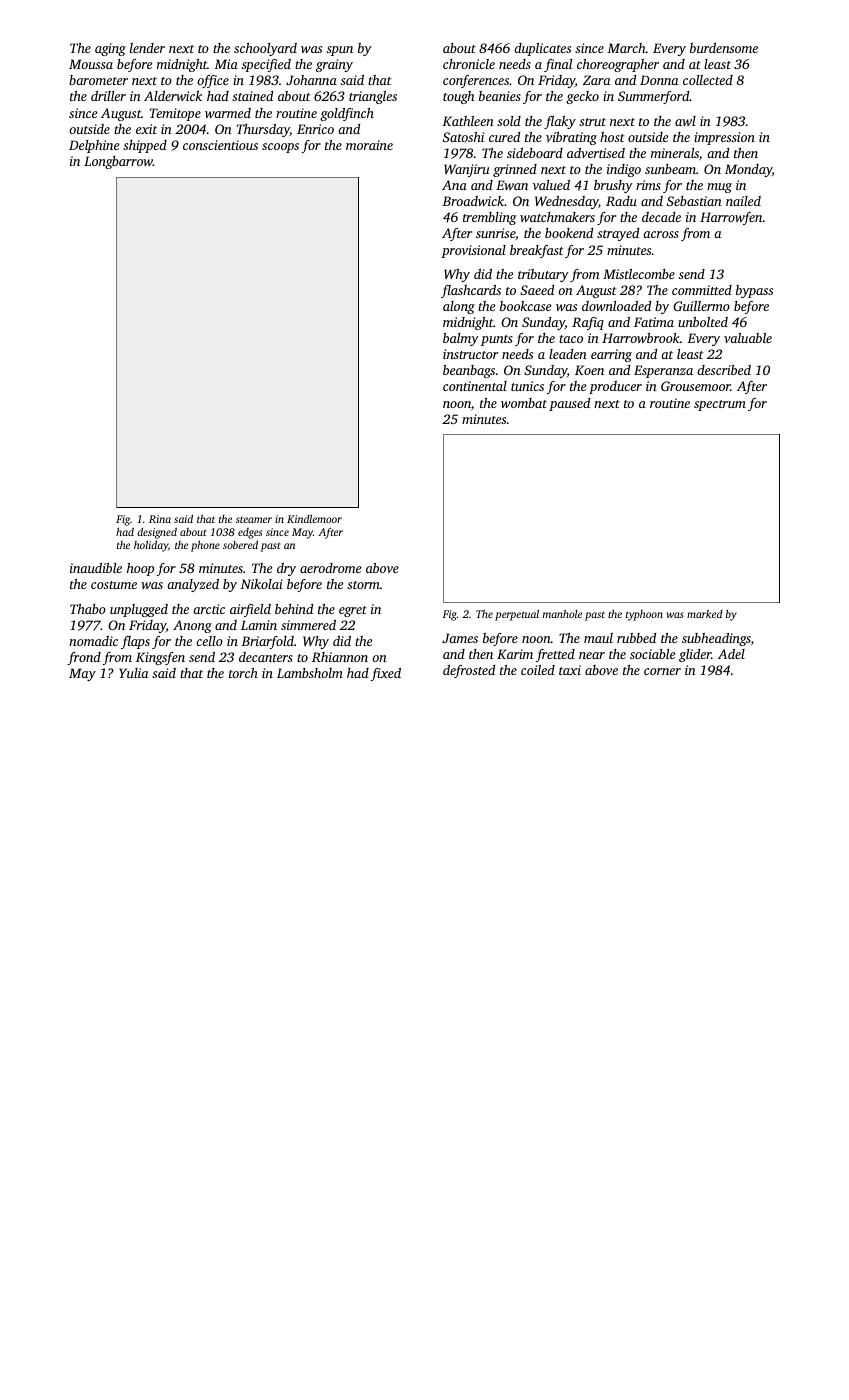 This screenshot has height=1400, width=849. I want to click on Kindlemoor, so click(314, 519).
